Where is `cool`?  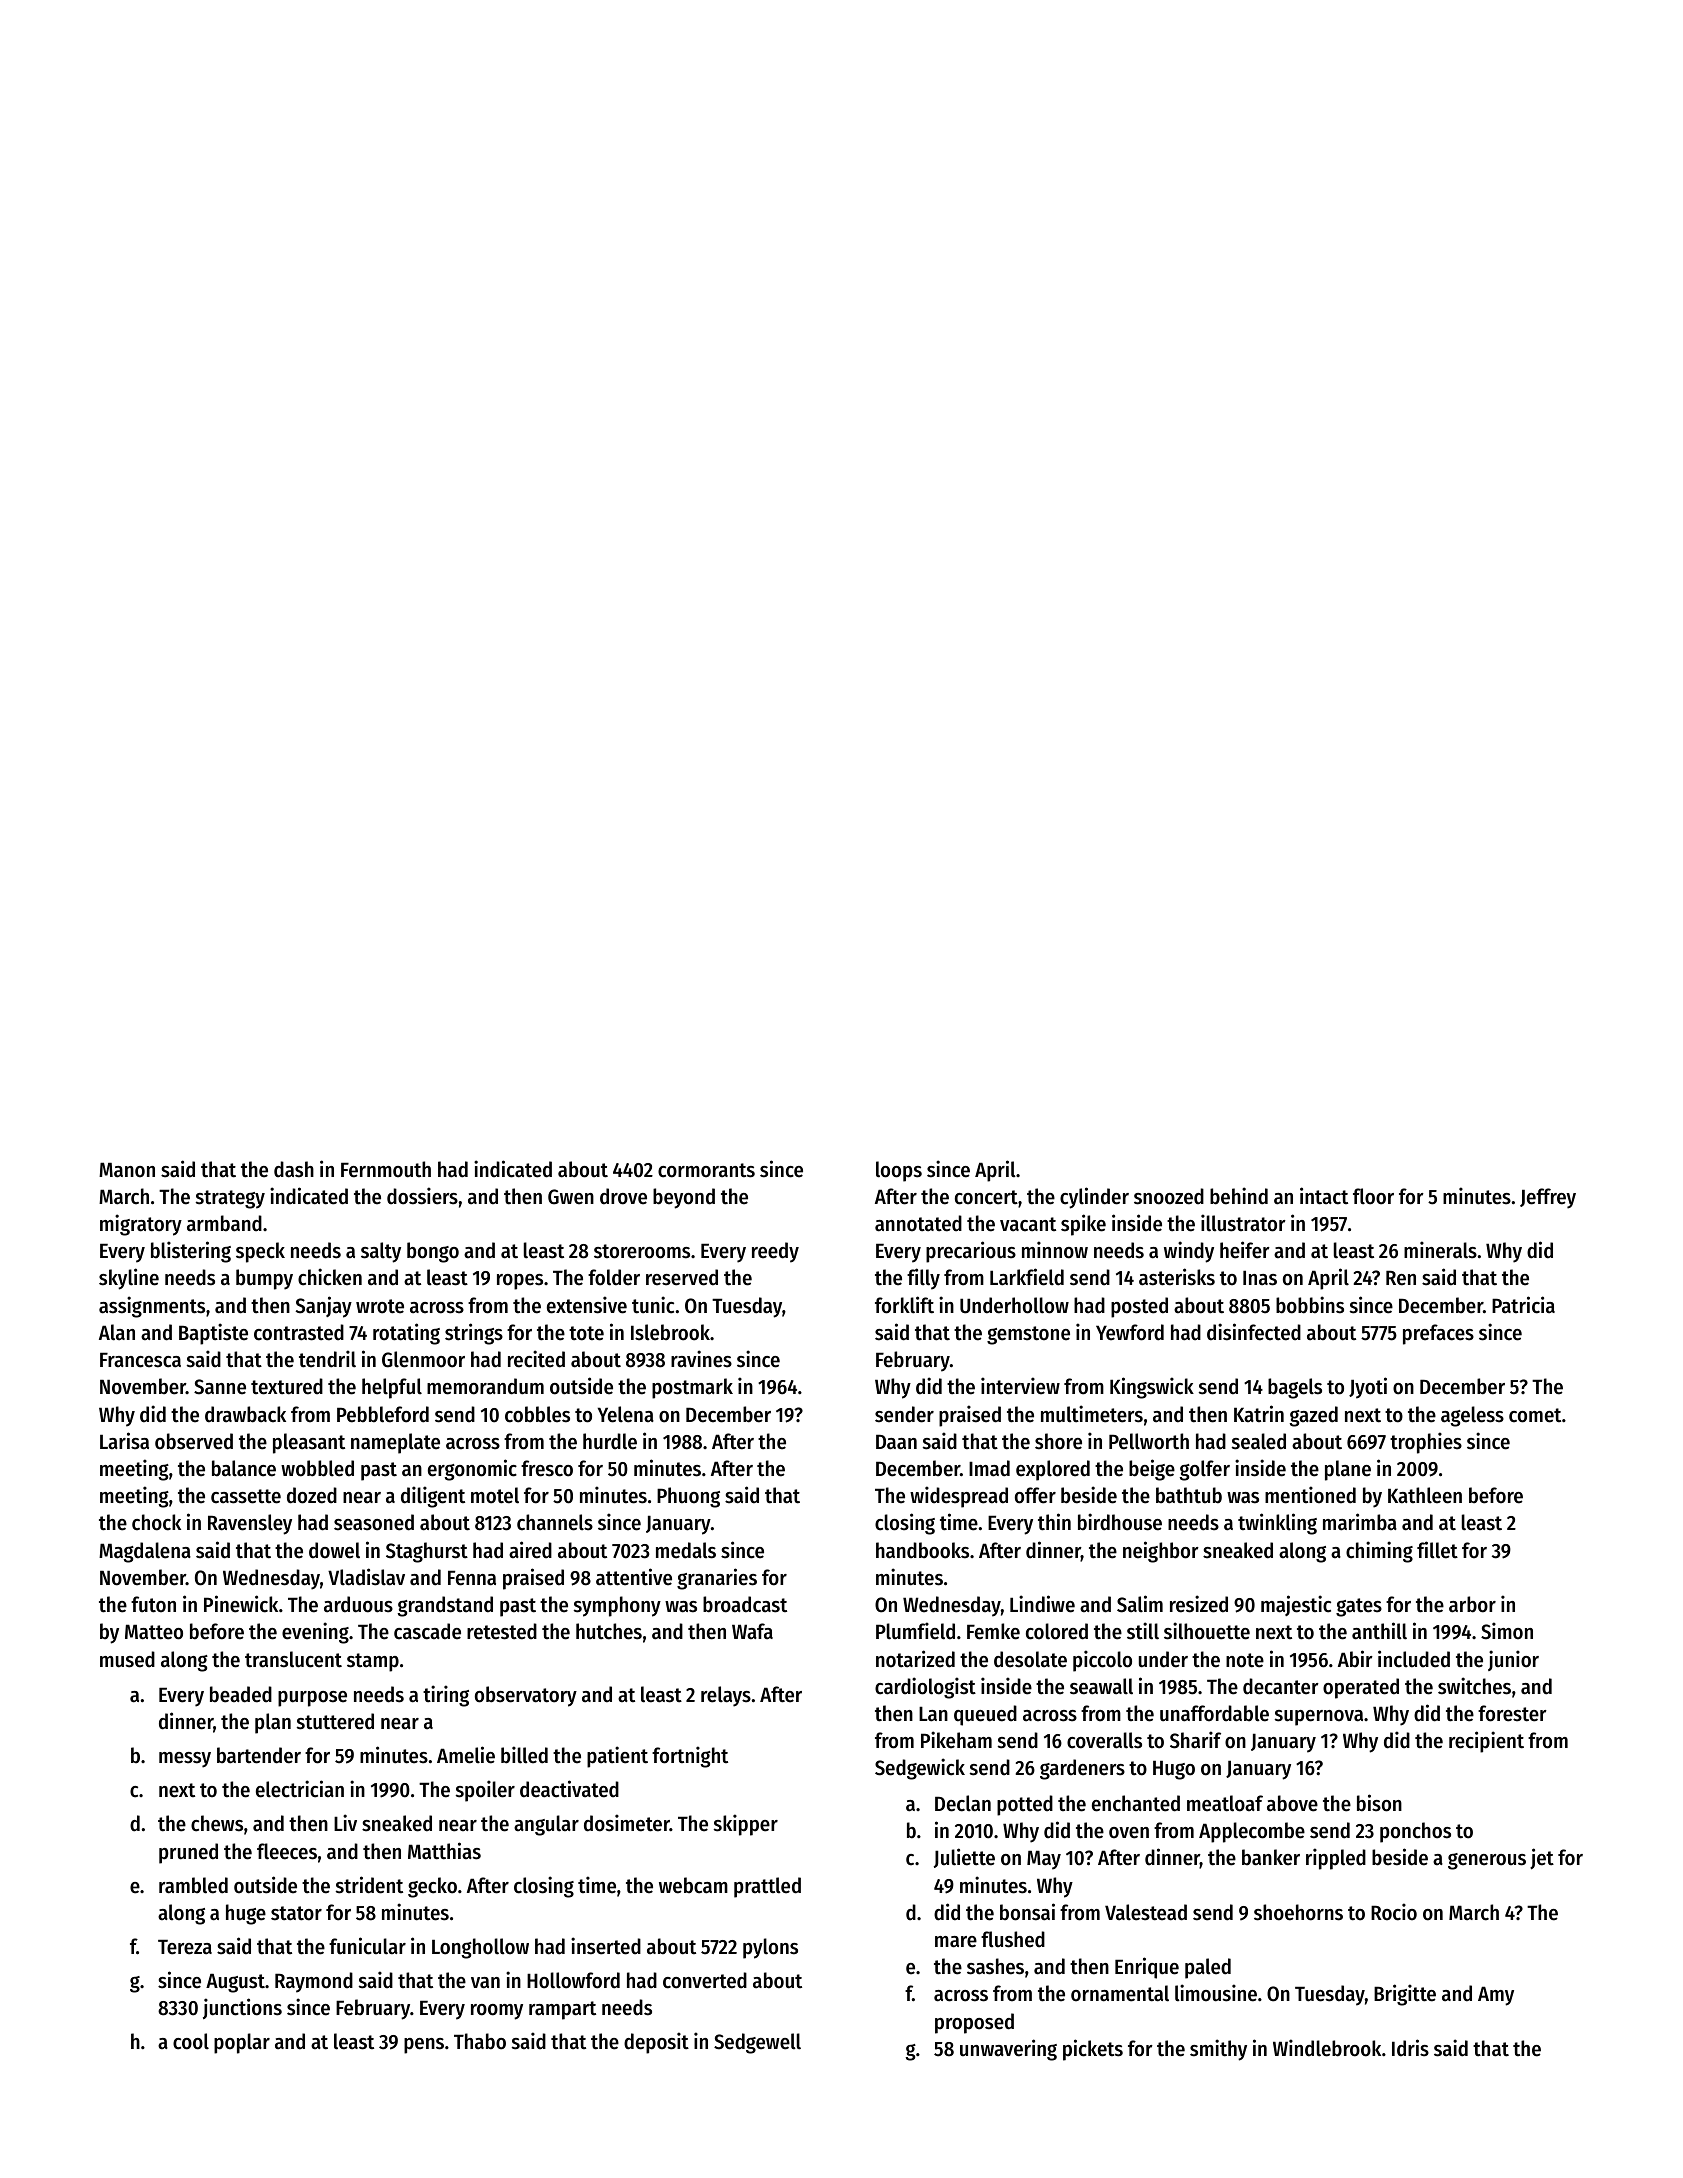 cool is located at coordinates (191, 2041).
